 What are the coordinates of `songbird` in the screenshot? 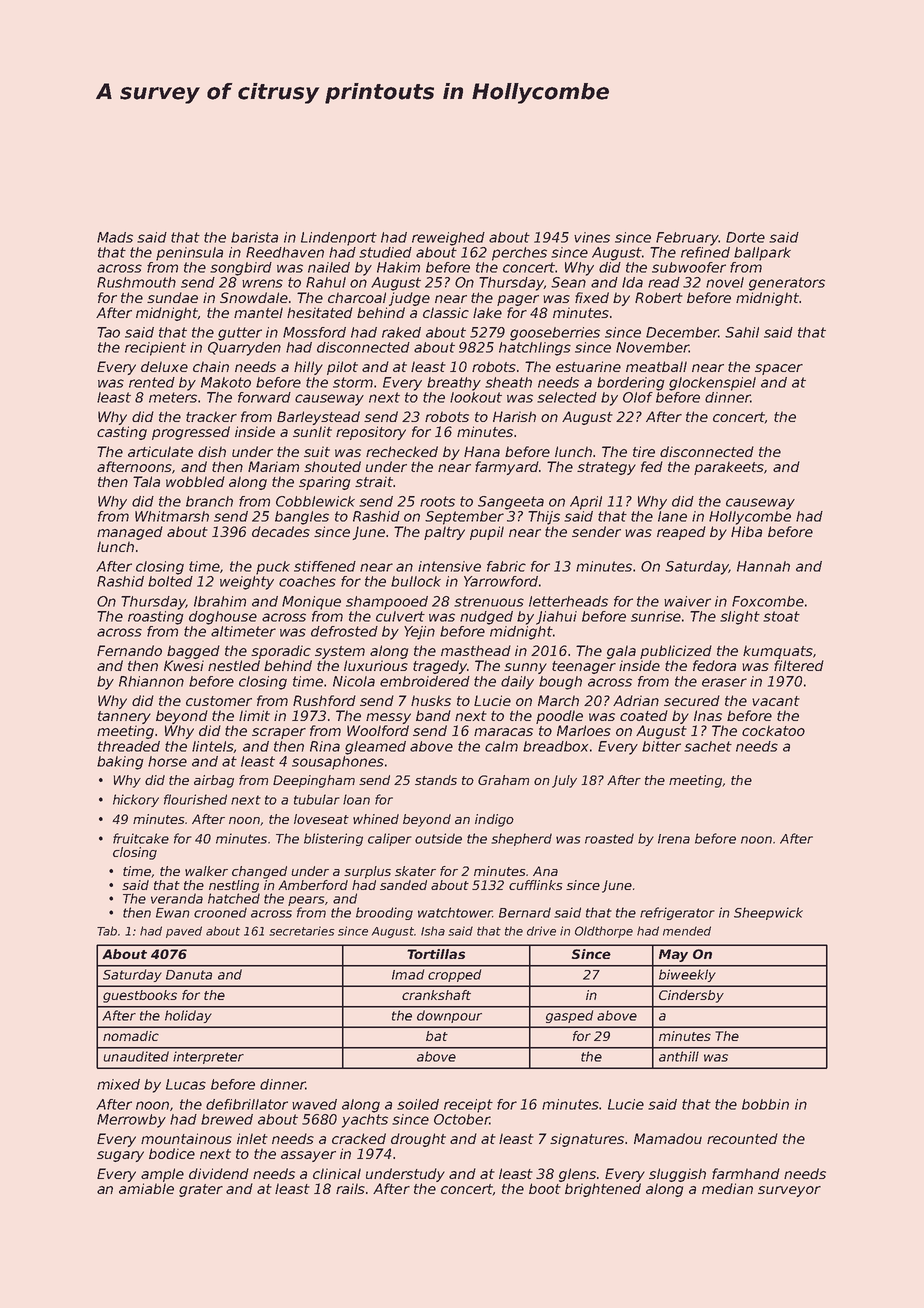 It's located at (241, 269).
